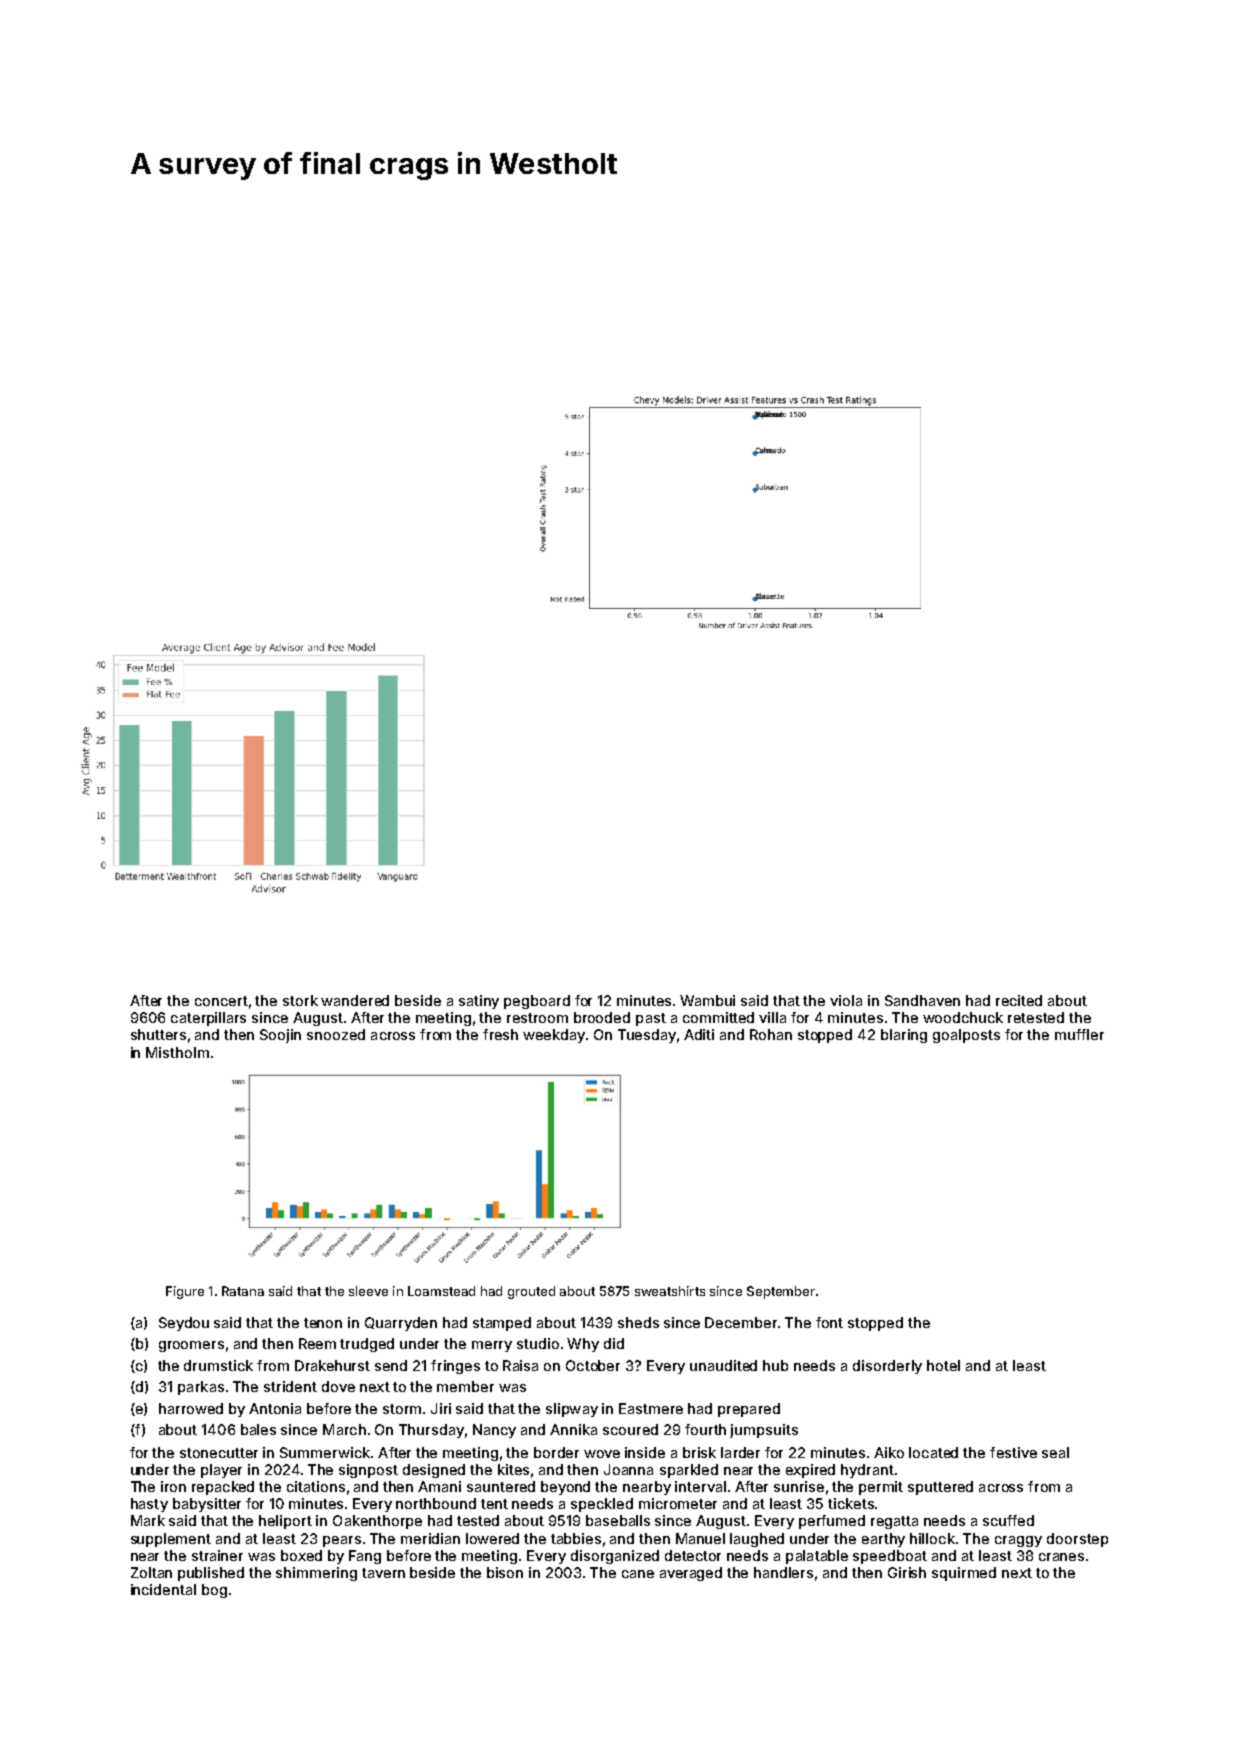 This page has width=1241, height=1755. I want to click on wandered, so click(355, 1000).
